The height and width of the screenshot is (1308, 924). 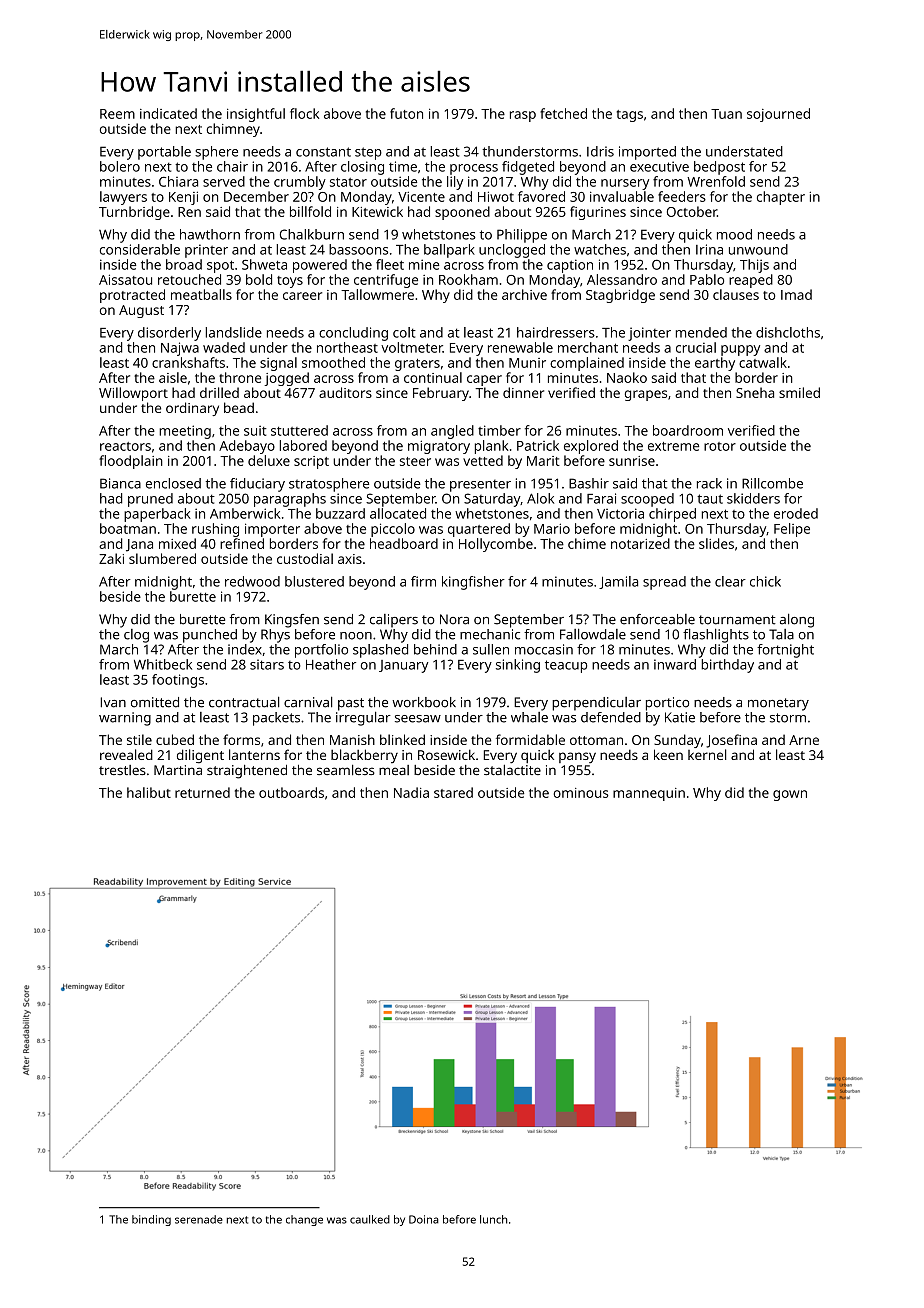 What do you see at coordinates (755, 392) in the screenshot?
I see `Sneha` at bounding box center [755, 392].
